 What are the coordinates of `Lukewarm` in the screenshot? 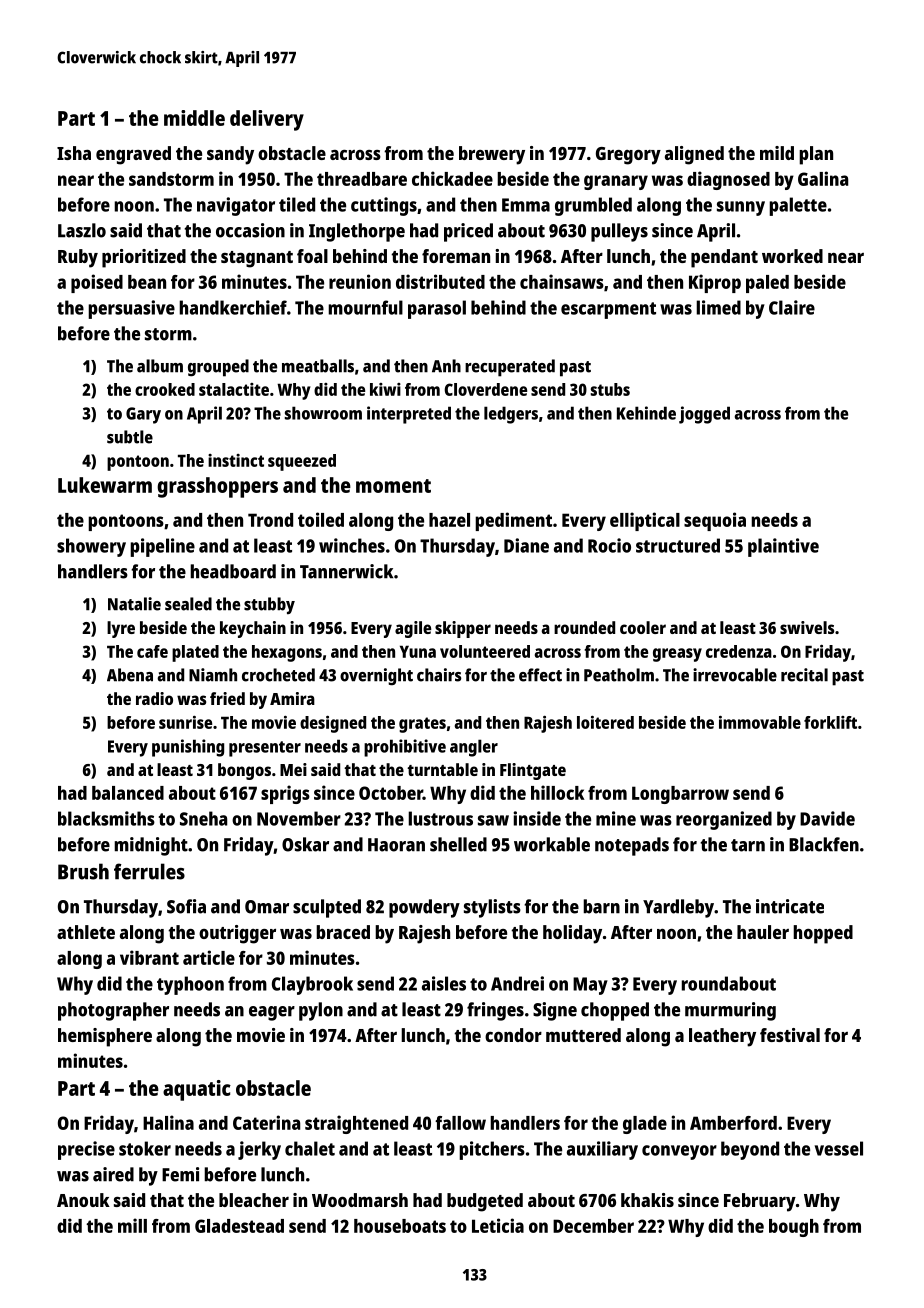 It's located at (105, 485).
